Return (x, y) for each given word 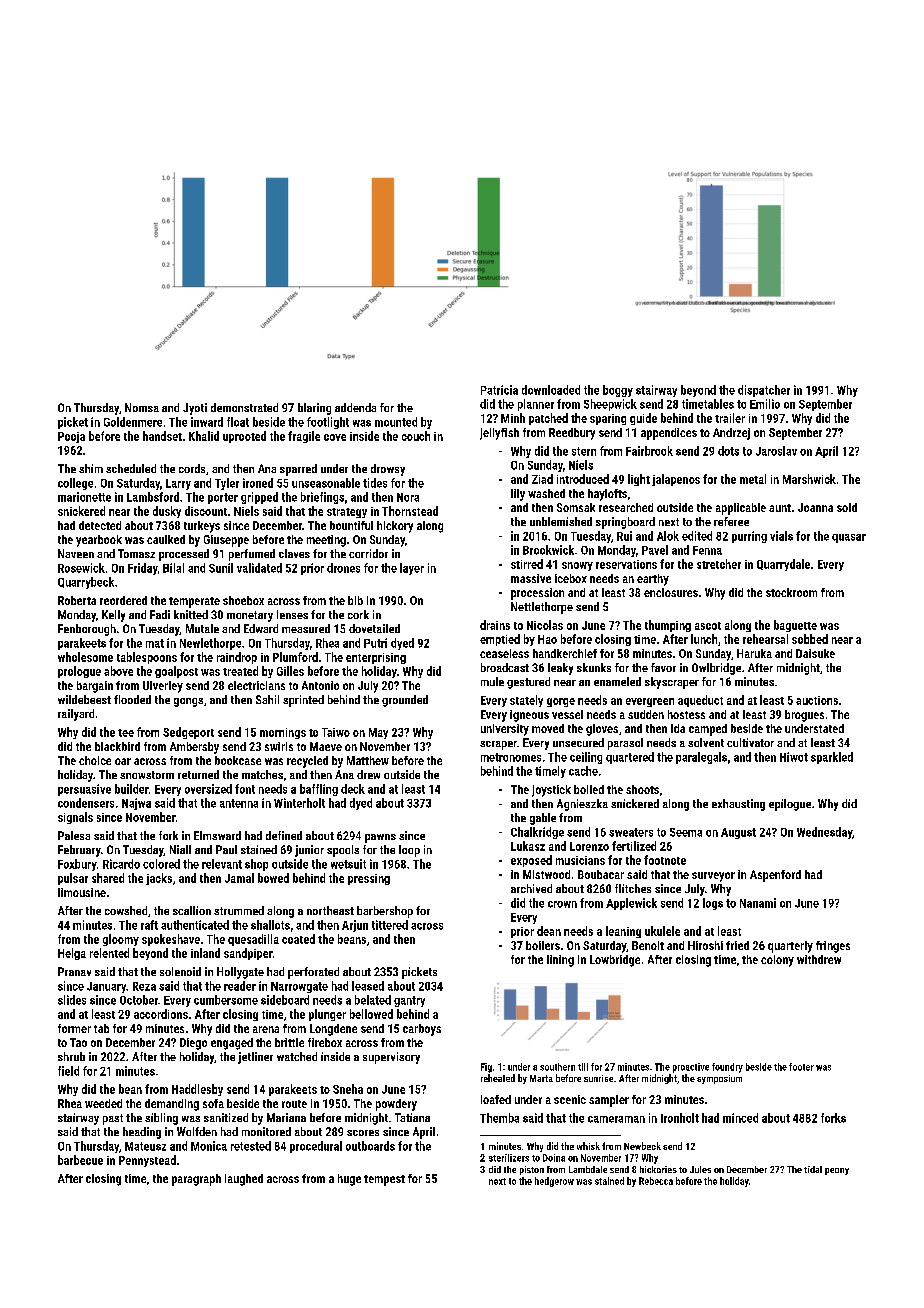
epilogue (790, 805)
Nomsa (142, 407)
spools (343, 851)
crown (562, 904)
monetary (250, 616)
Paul (226, 849)
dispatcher (764, 391)
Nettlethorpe (542, 608)
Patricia (499, 390)
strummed (239, 910)
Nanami (758, 903)
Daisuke (815, 653)
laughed (244, 1180)
